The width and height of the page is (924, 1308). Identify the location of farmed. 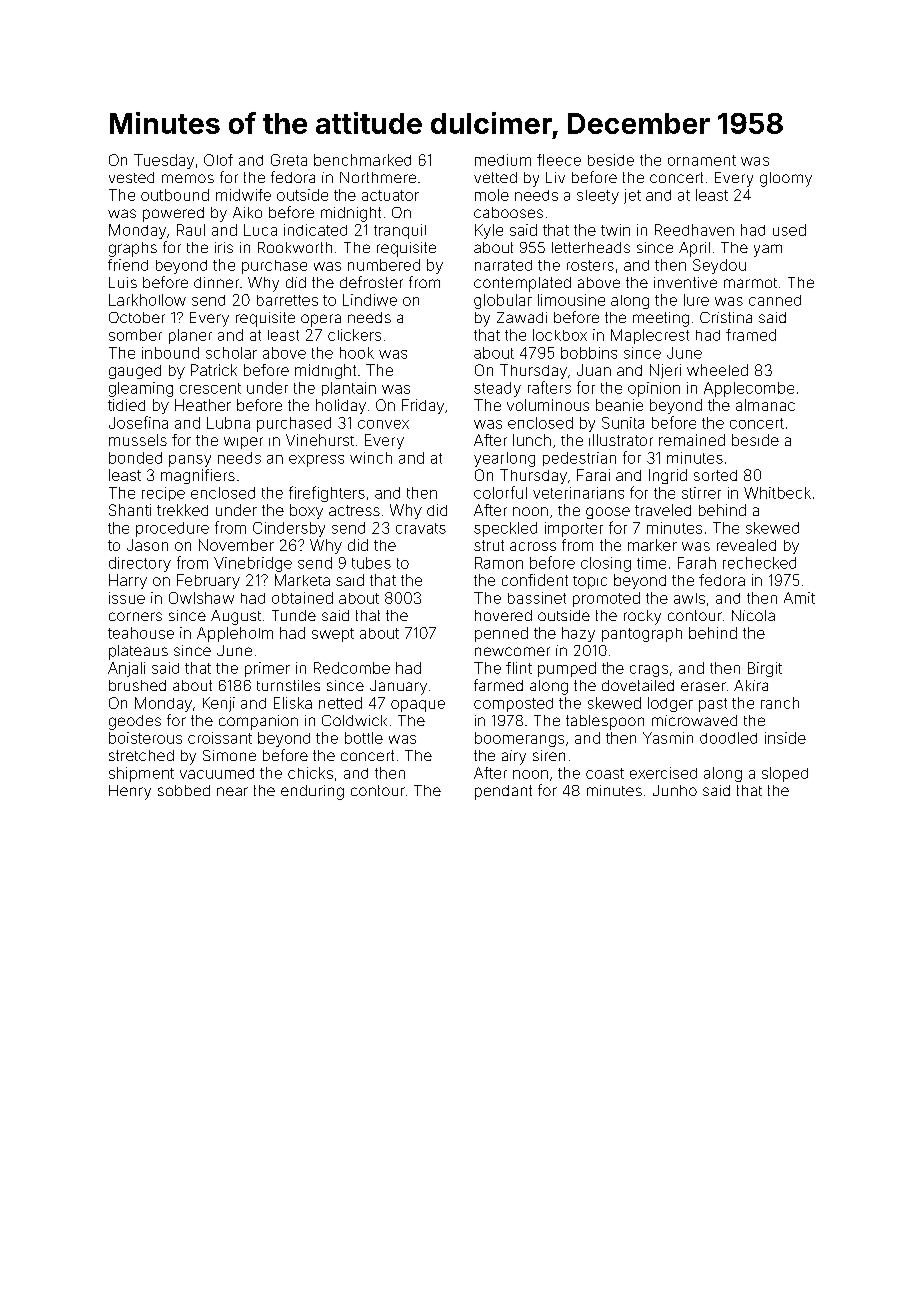
(498, 685).
